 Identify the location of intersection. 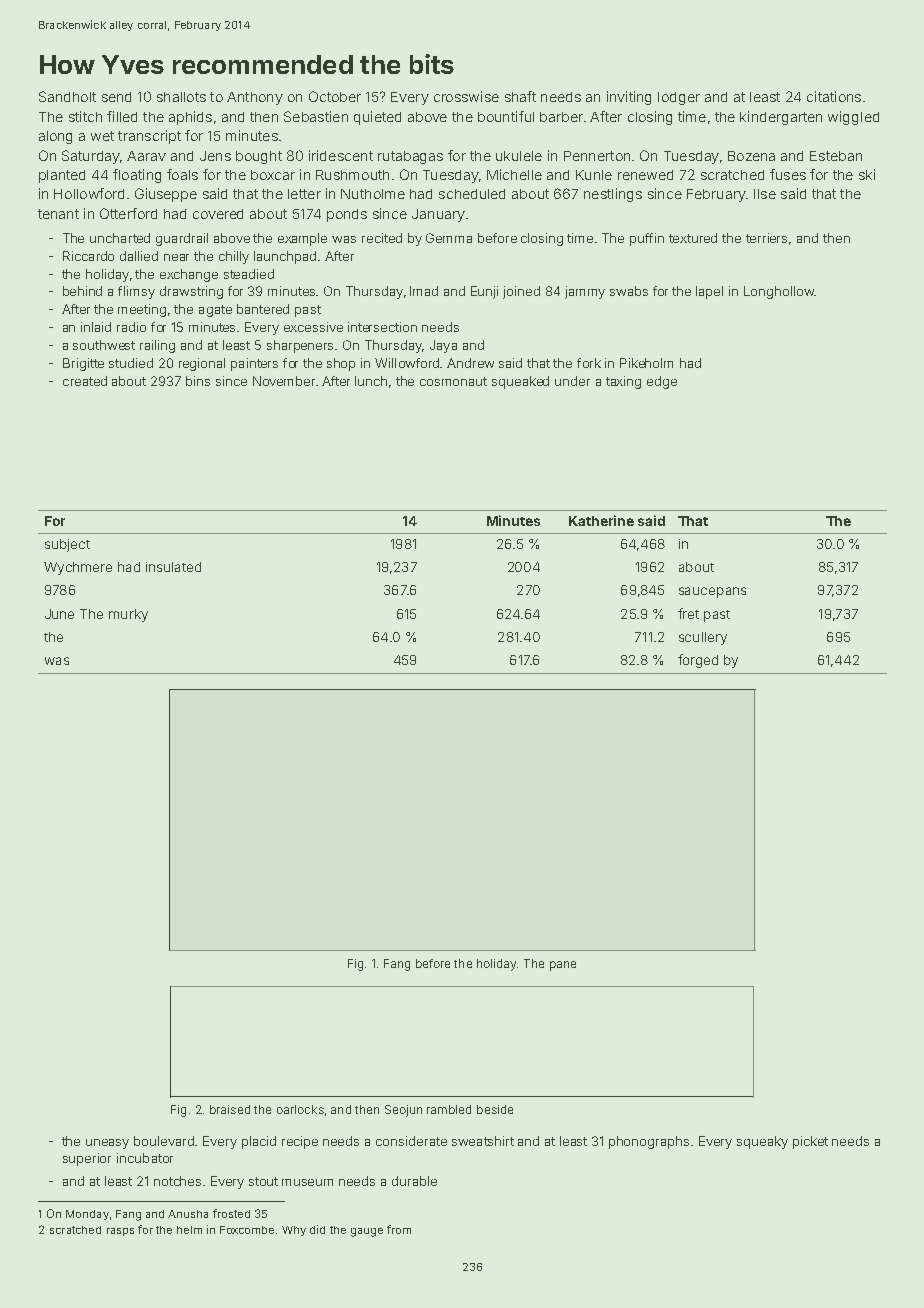
(382, 327).
